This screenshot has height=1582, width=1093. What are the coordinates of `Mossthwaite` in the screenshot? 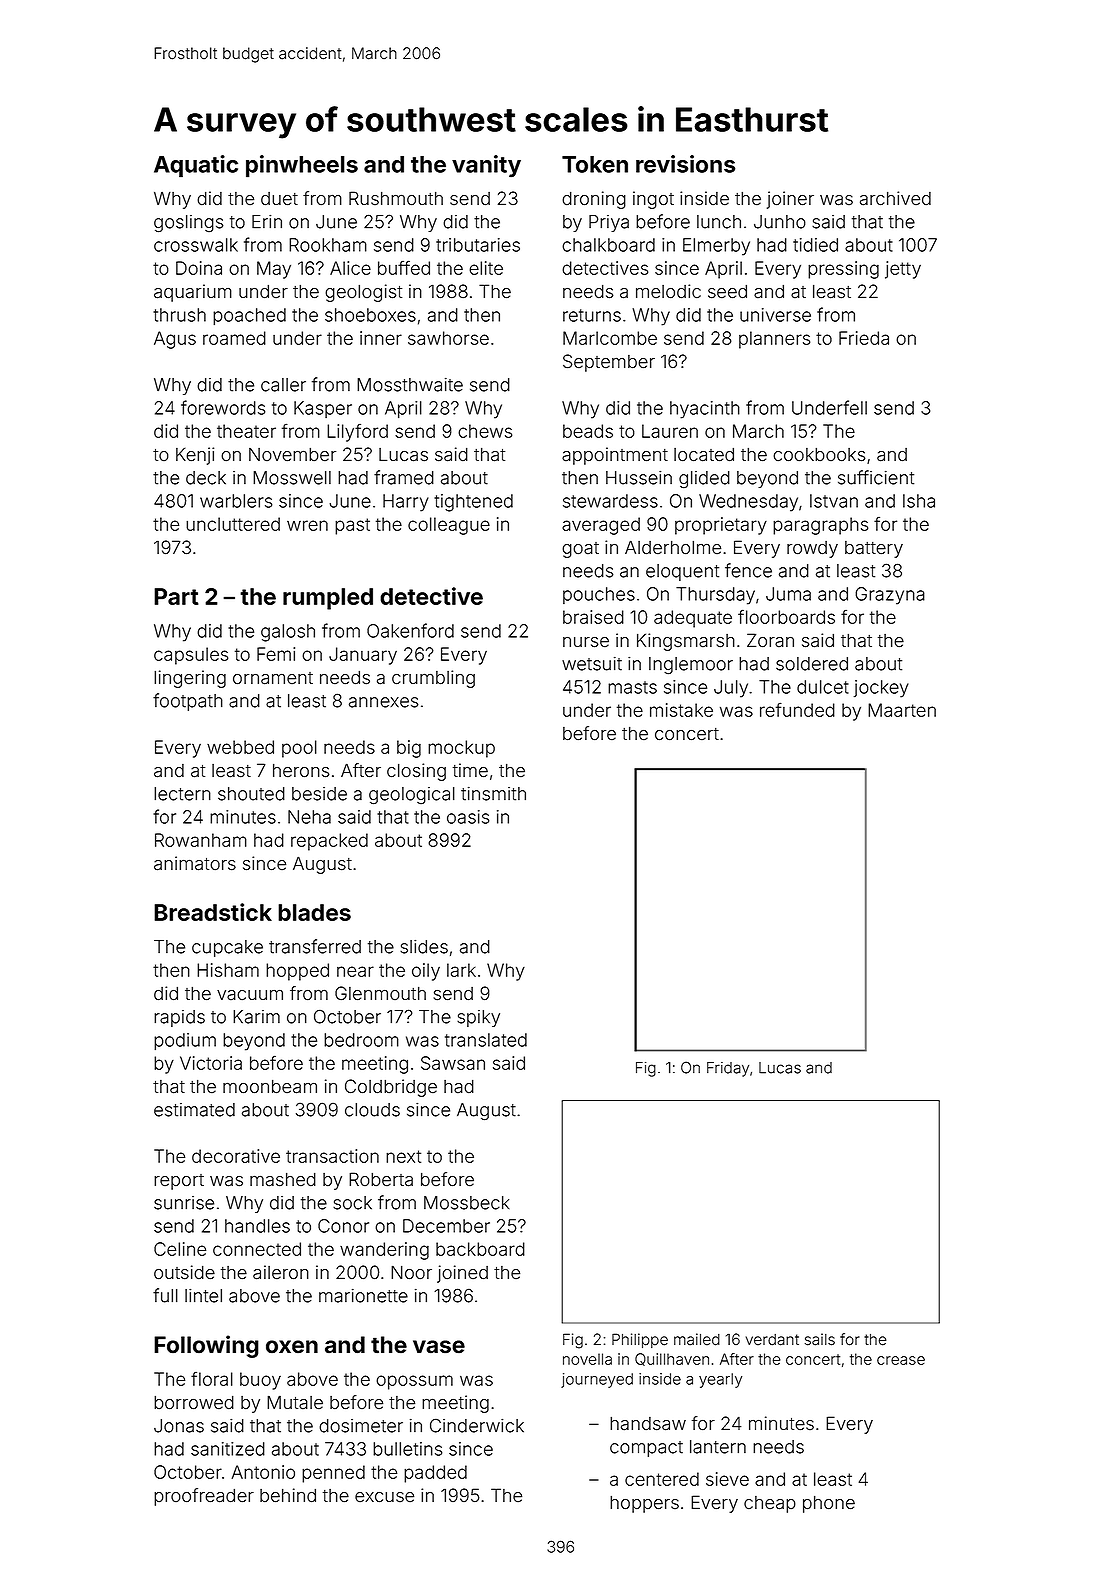 It's located at (410, 385).
